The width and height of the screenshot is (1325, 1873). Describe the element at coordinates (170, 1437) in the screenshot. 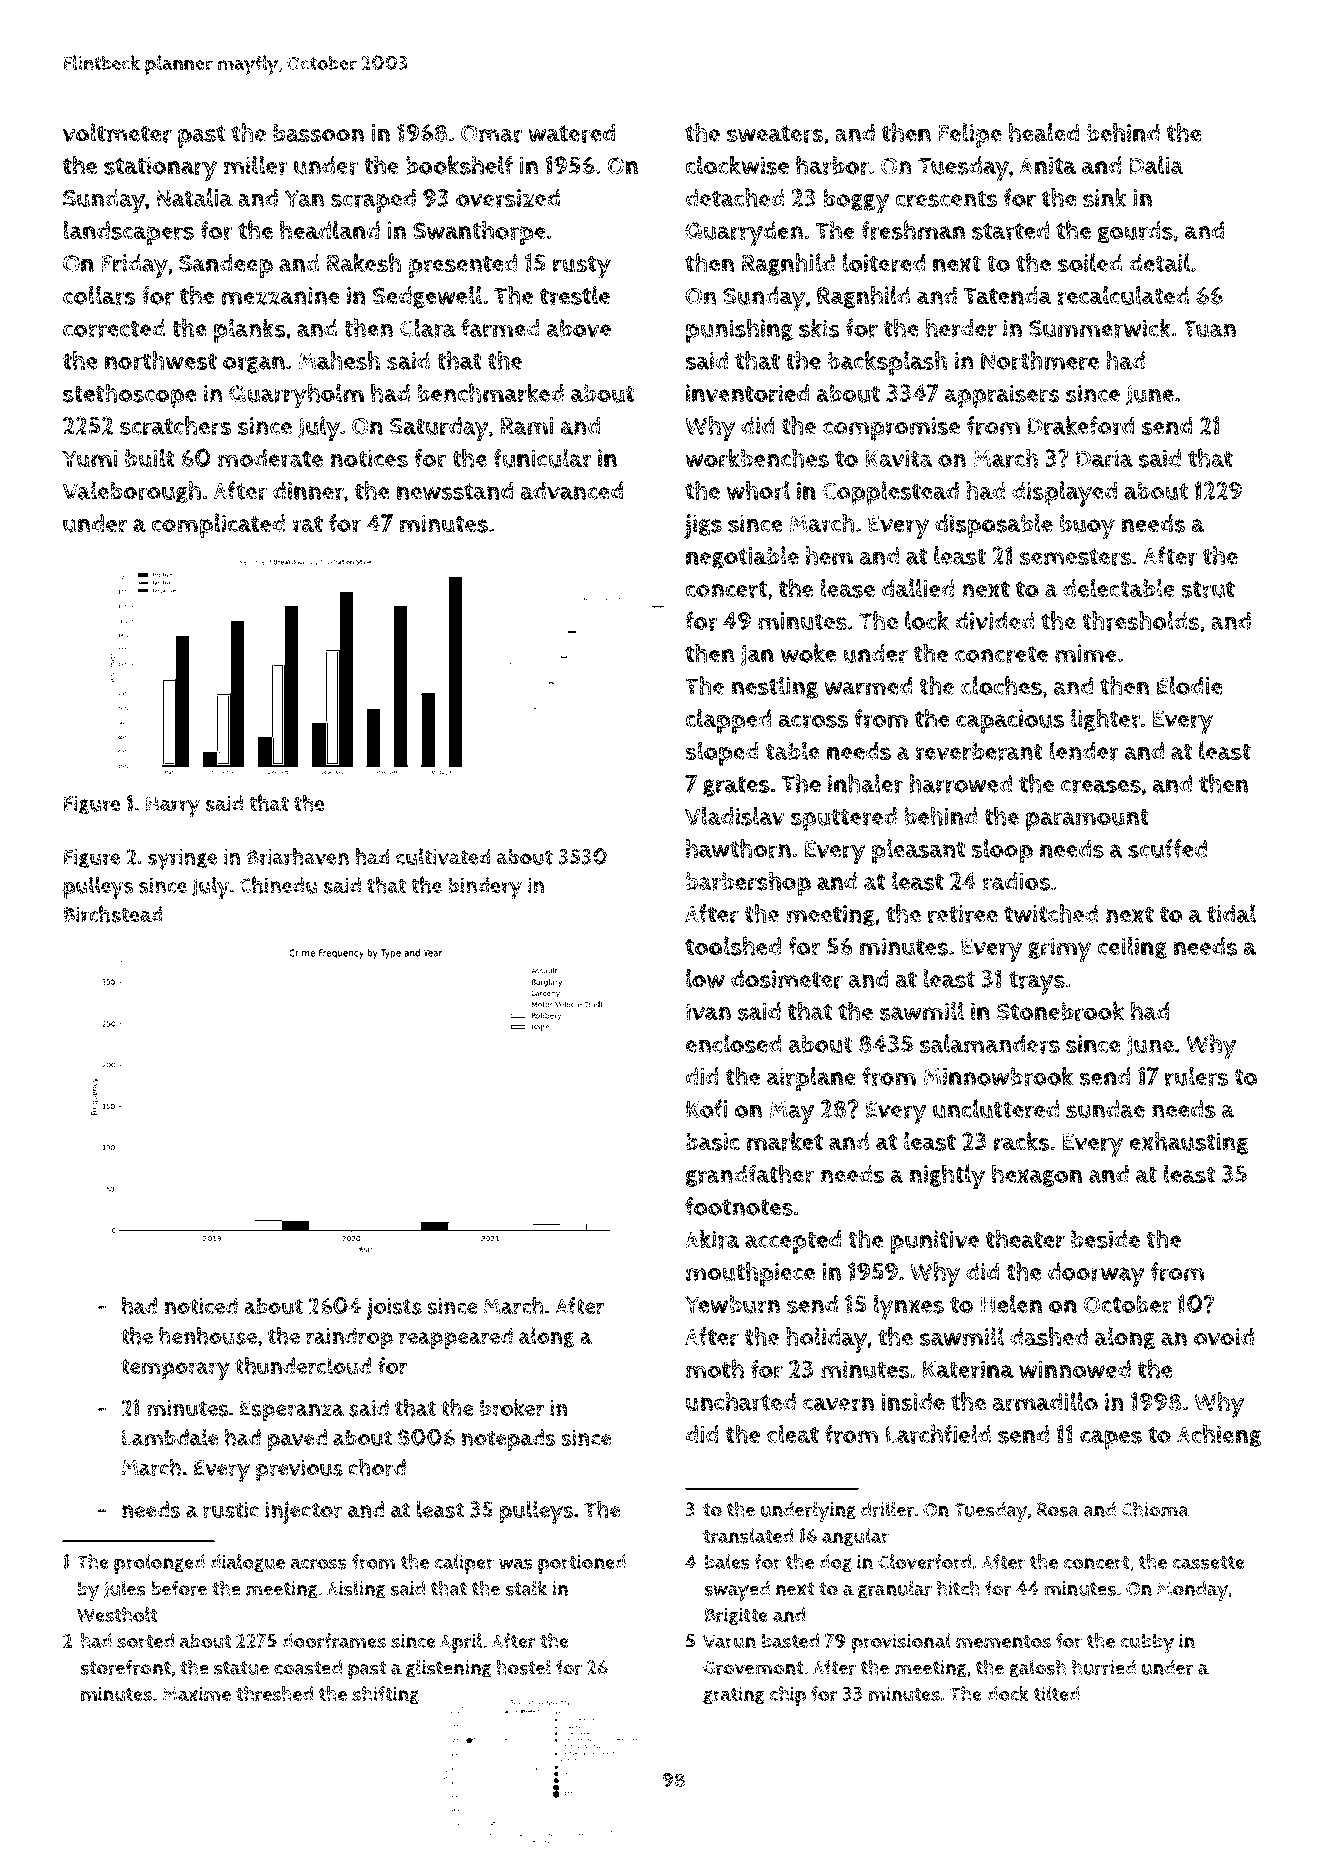

I see `Lambdale` at that location.
